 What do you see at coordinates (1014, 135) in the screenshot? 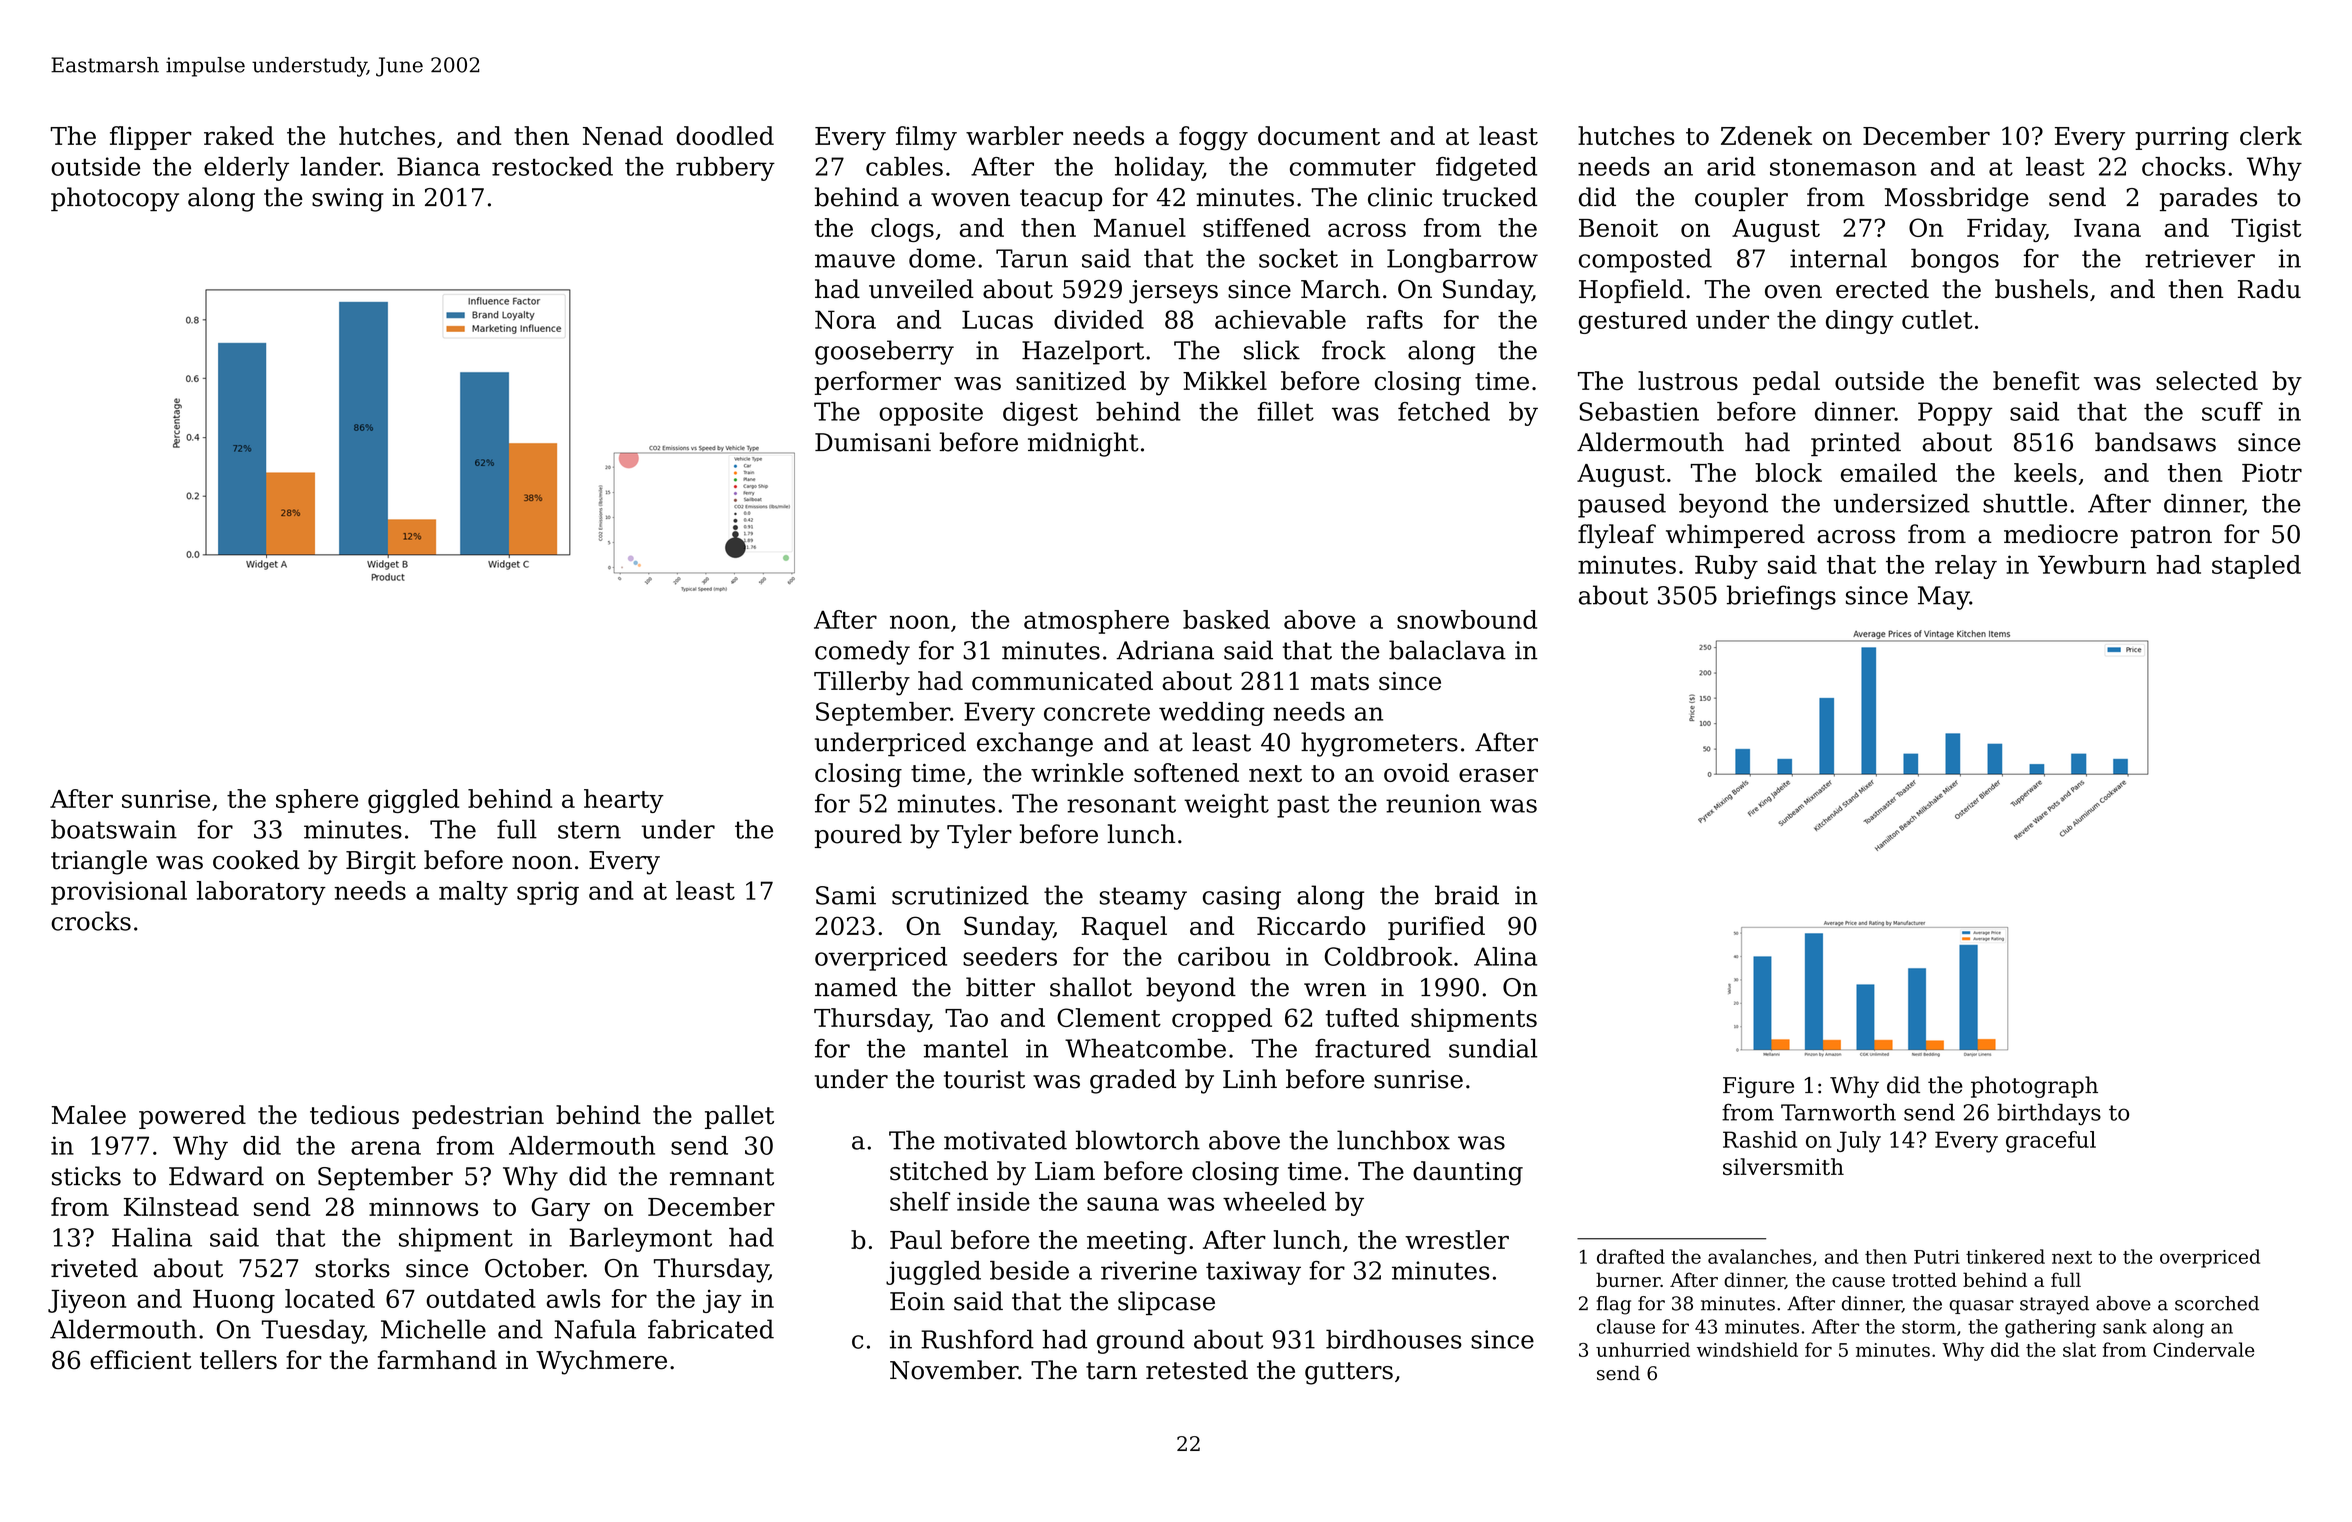
I see `warbler` at bounding box center [1014, 135].
